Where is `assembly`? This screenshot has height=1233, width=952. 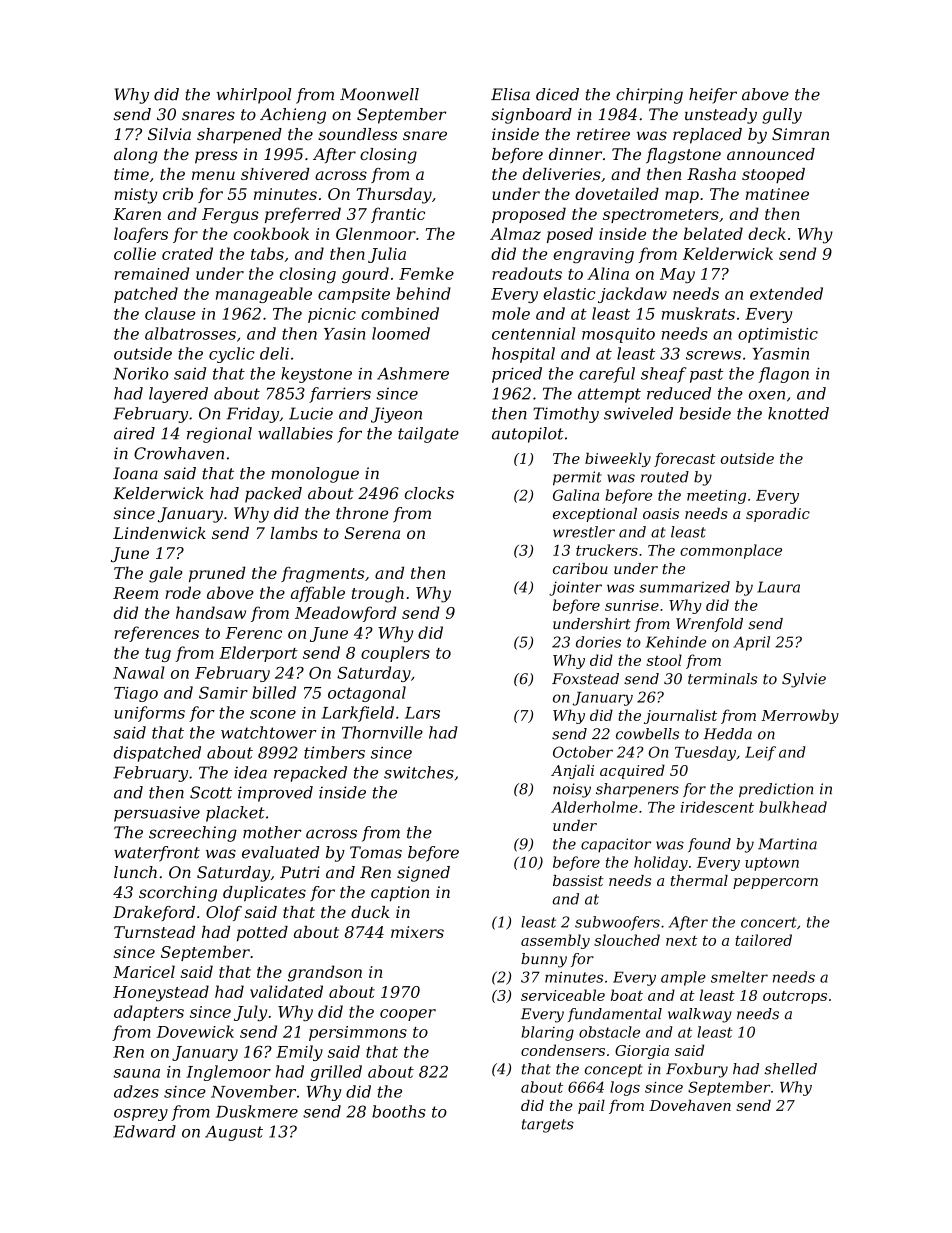
assembly is located at coordinates (555, 941).
